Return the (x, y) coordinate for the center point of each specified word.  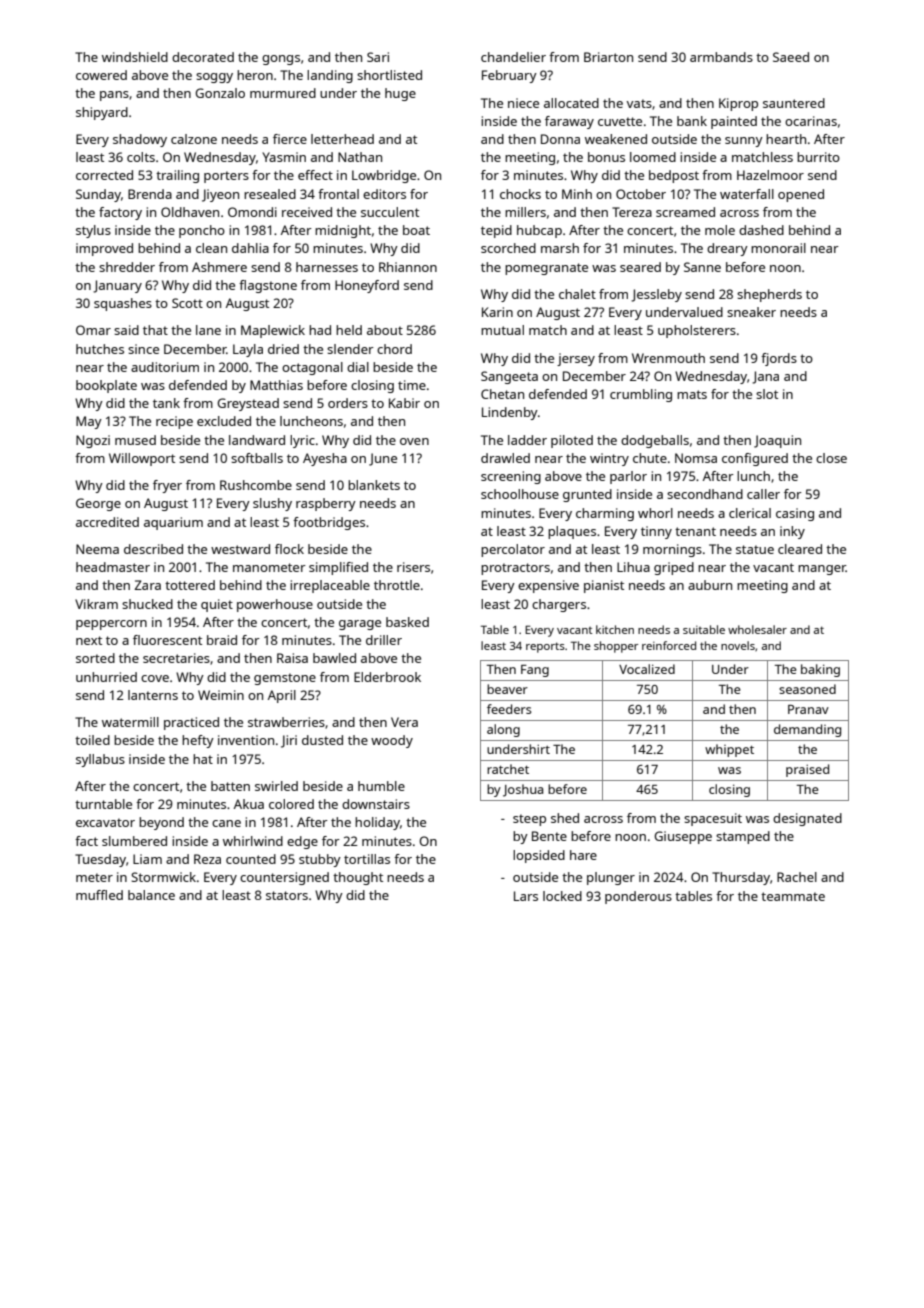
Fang (535, 671)
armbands (721, 57)
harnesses (327, 267)
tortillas (367, 859)
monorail (778, 248)
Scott (187, 303)
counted (251, 859)
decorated (203, 57)
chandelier (513, 57)
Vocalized (647, 669)
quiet (217, 605)
